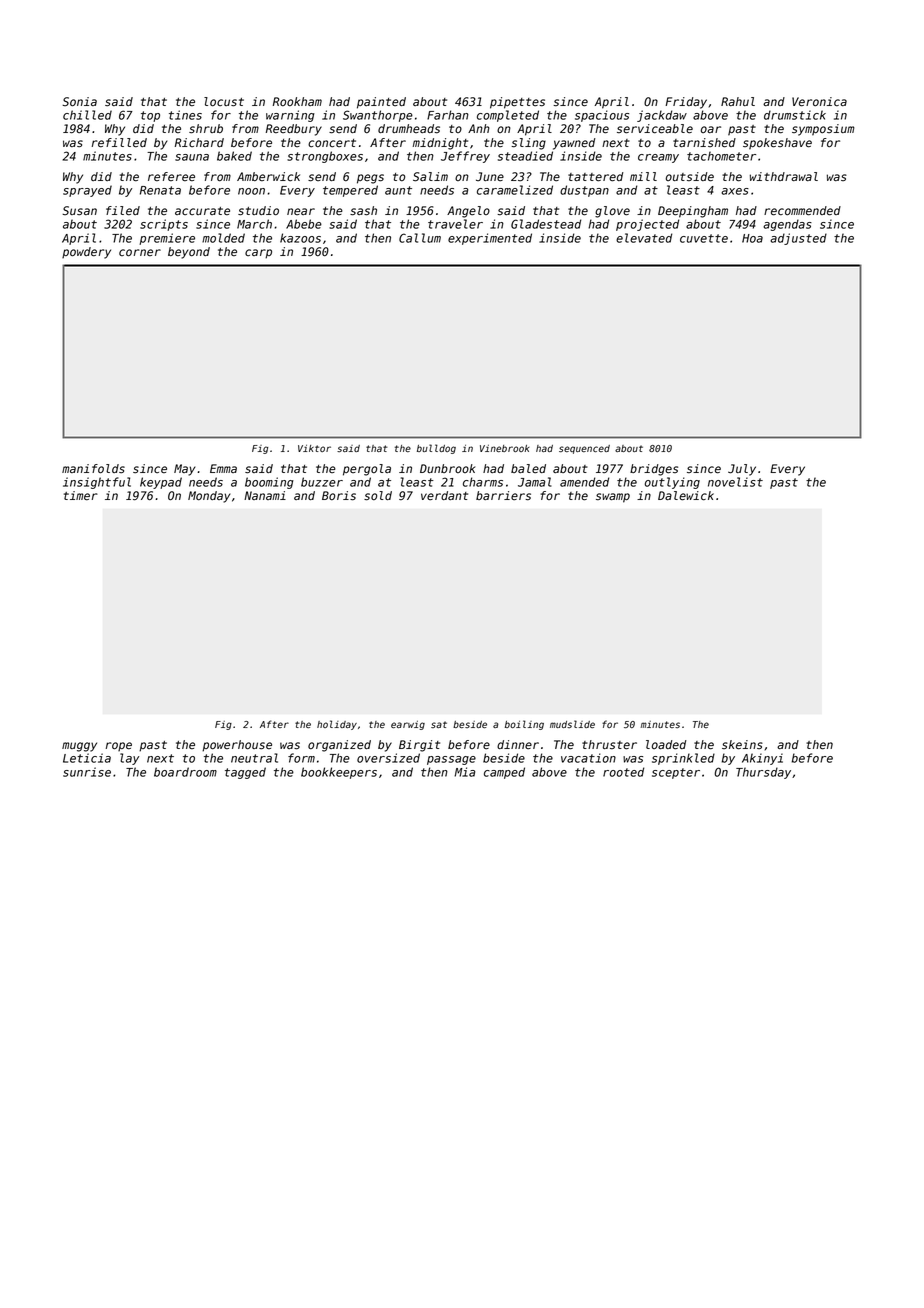 This document has width=924, height=1308. What do you see at coordinates (337, 725) in the document?
I see `holiday` at bounding box center [337, 725].
